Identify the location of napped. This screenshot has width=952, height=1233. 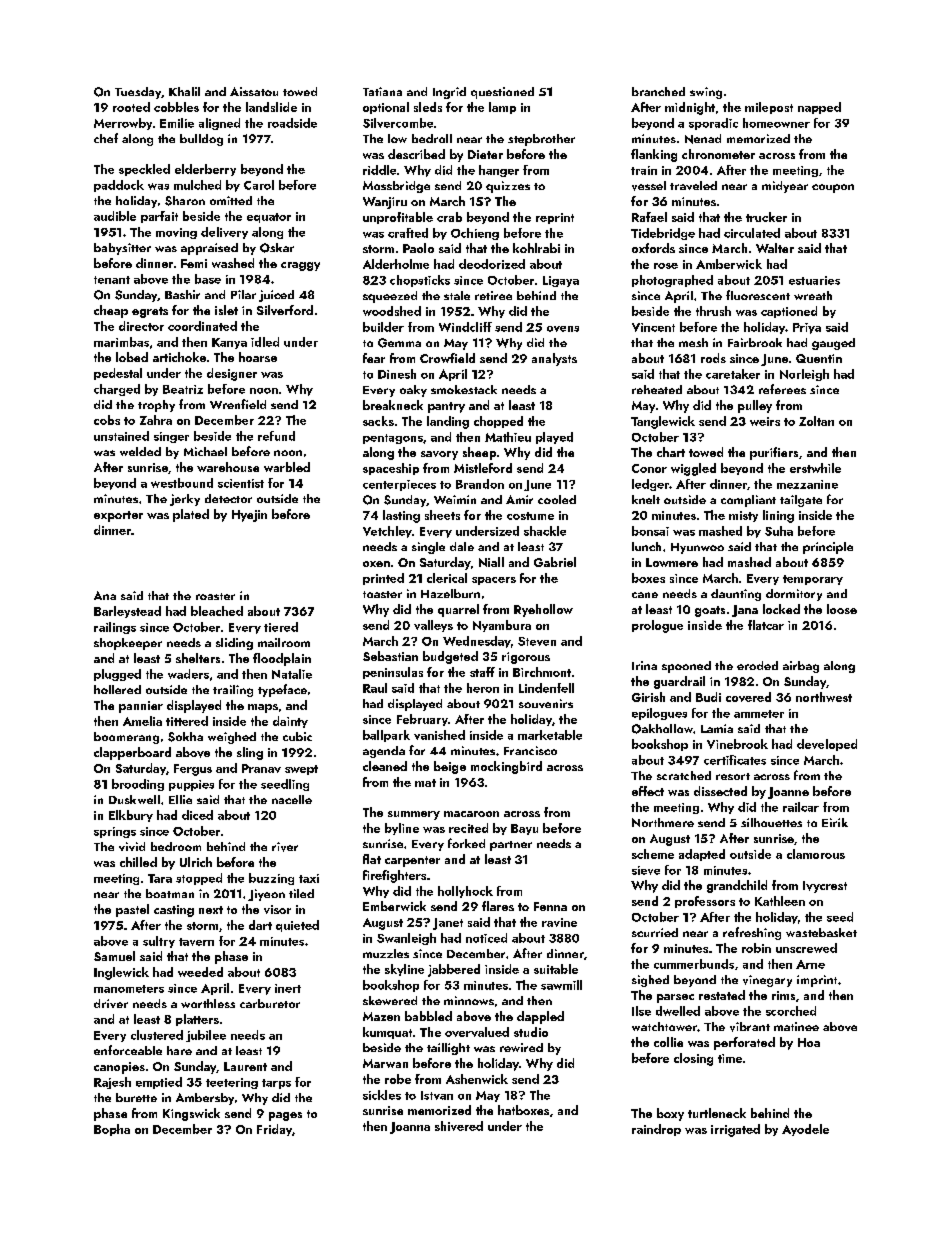
(819, 108).
